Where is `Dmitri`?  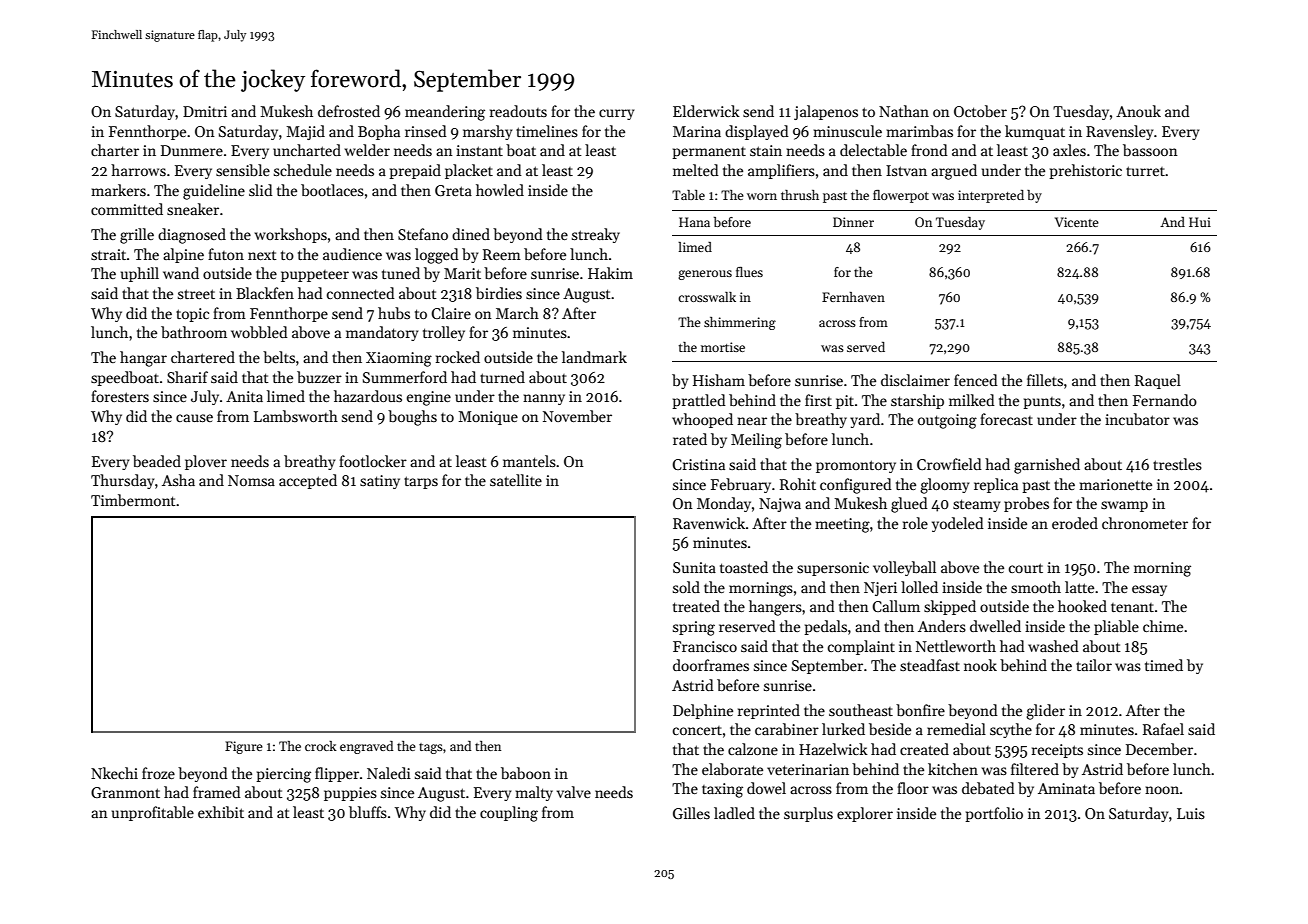 Dmitri is located at coordinates (205, 111).
